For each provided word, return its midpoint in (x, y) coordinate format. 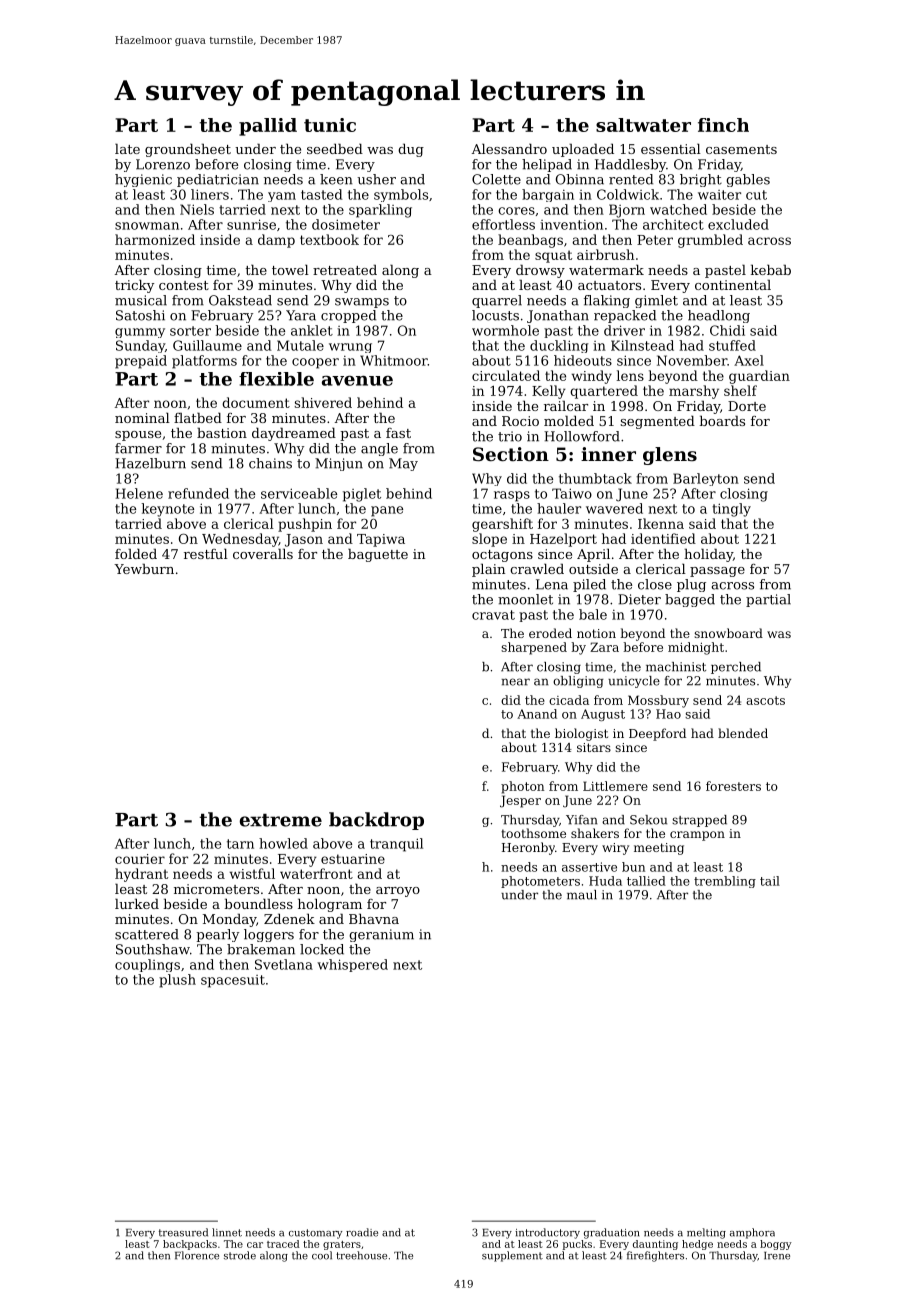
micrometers (216, 889)
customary (315, 1234)
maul (582, 895)
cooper (315, 363)
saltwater (643, 125)
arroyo (398, 892)
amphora (752, 1233)
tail (770, 881)
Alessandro (509, 148)
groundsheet (188, 150)
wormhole (505, 330)
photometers (540, 882)
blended (743, 733)
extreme (281, 820)
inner (608, 454)
